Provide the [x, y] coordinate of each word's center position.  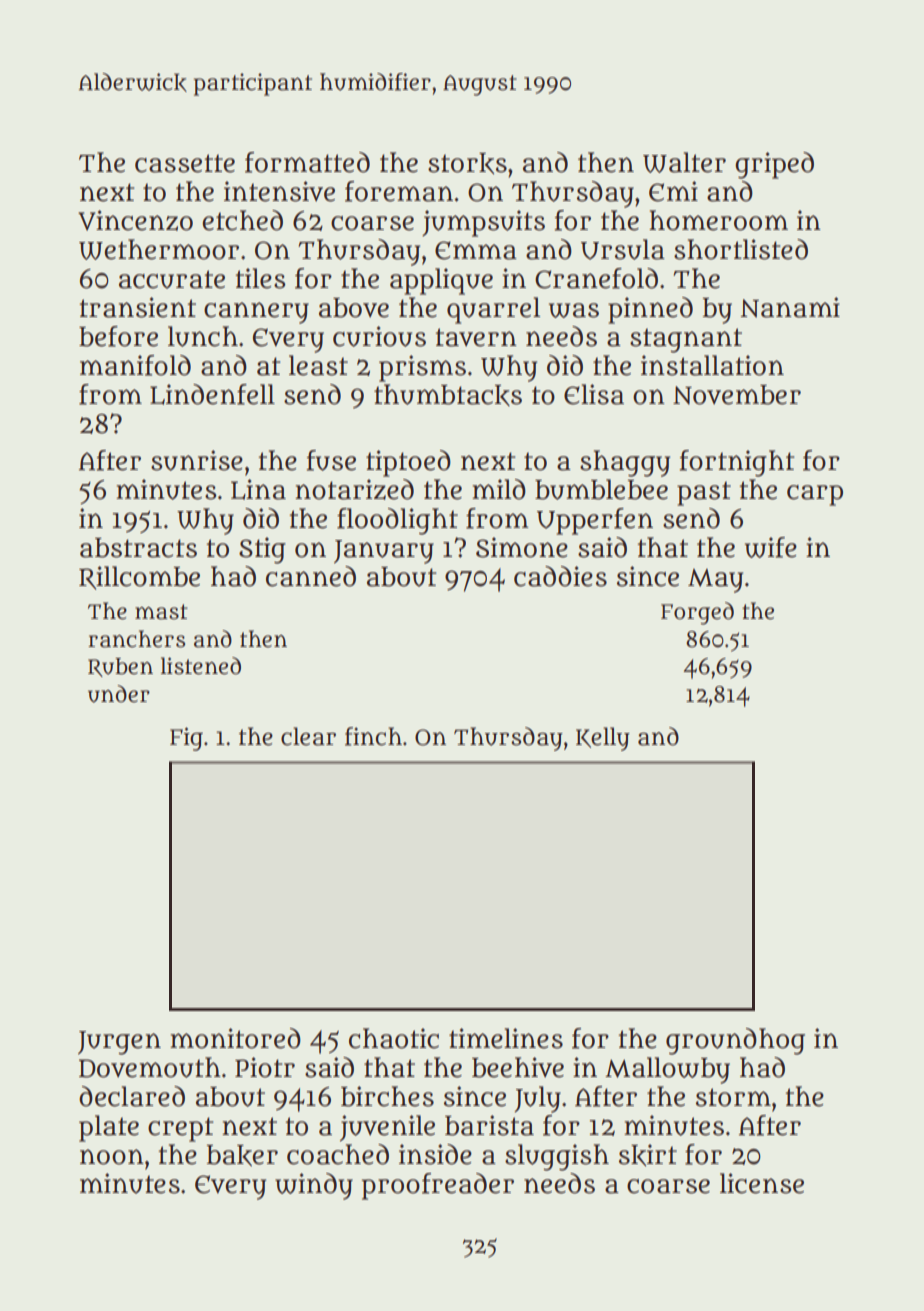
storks [467, 163]
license [762, 1183]
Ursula [623, 249]
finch [373, 736]
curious [379, 336]
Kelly [603, 739]
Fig [186, 739]
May [715, 581]
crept [181, 1129]
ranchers [136, 639]
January [384, 552]
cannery [256, 313]
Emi [673, 191]
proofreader [438, 1186]
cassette [185, 163]
